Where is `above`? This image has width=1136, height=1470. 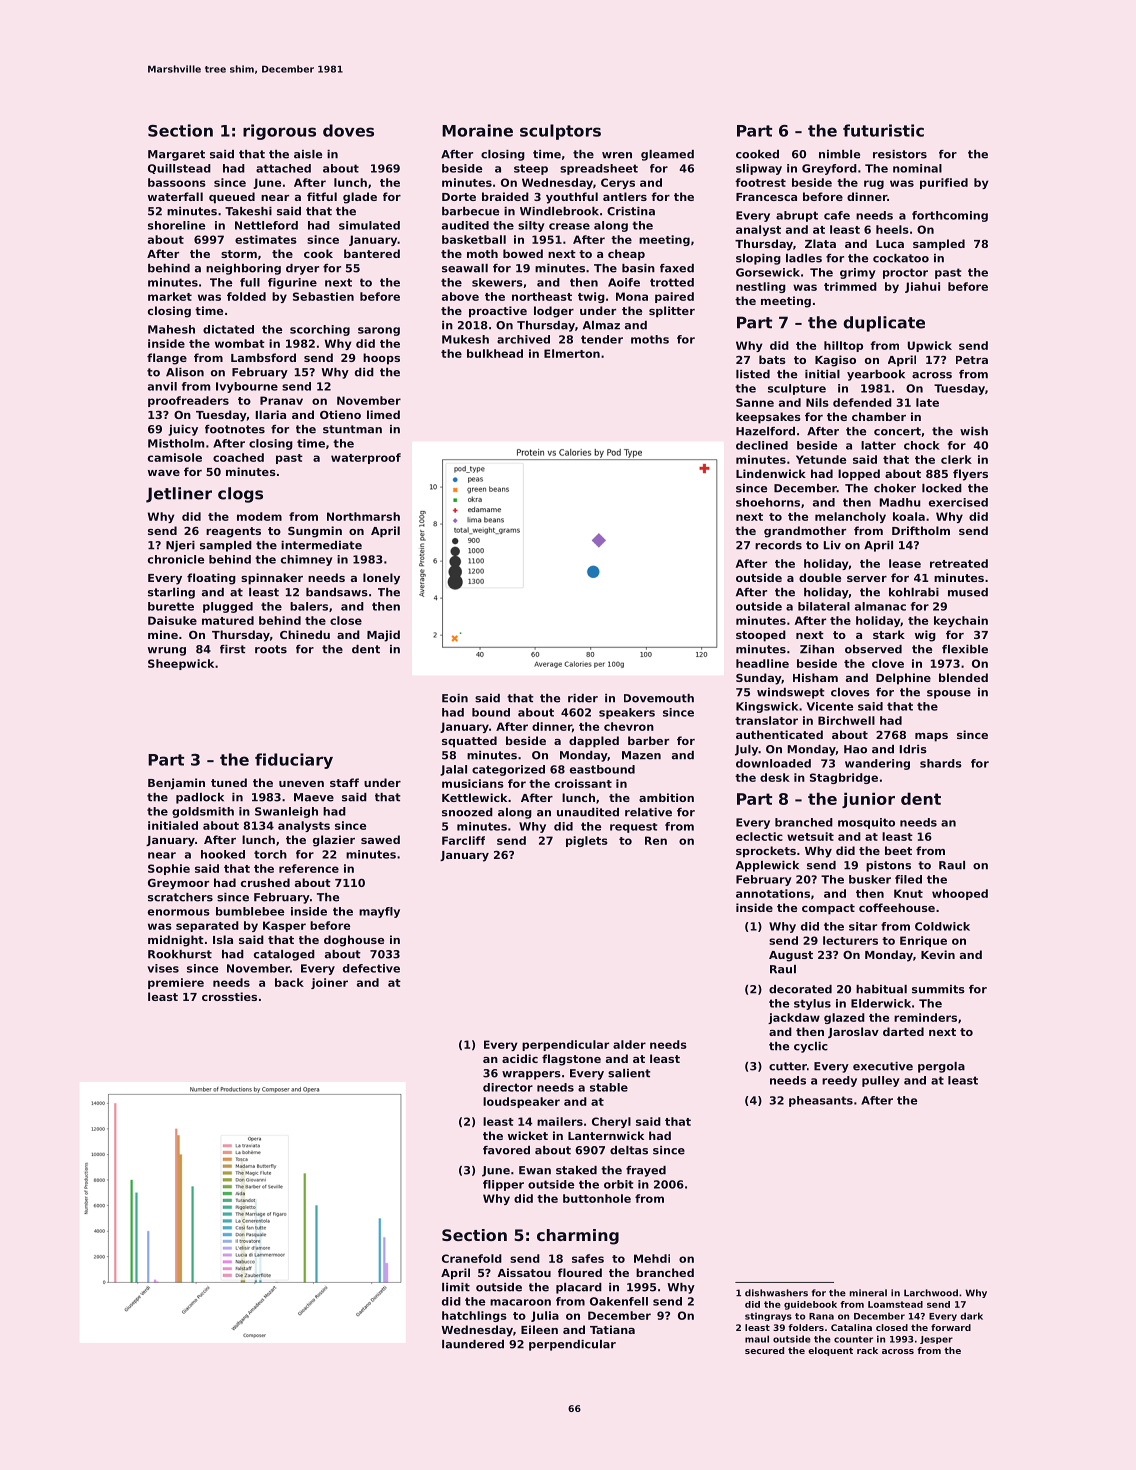 above is located at coordinates (460, 296).
